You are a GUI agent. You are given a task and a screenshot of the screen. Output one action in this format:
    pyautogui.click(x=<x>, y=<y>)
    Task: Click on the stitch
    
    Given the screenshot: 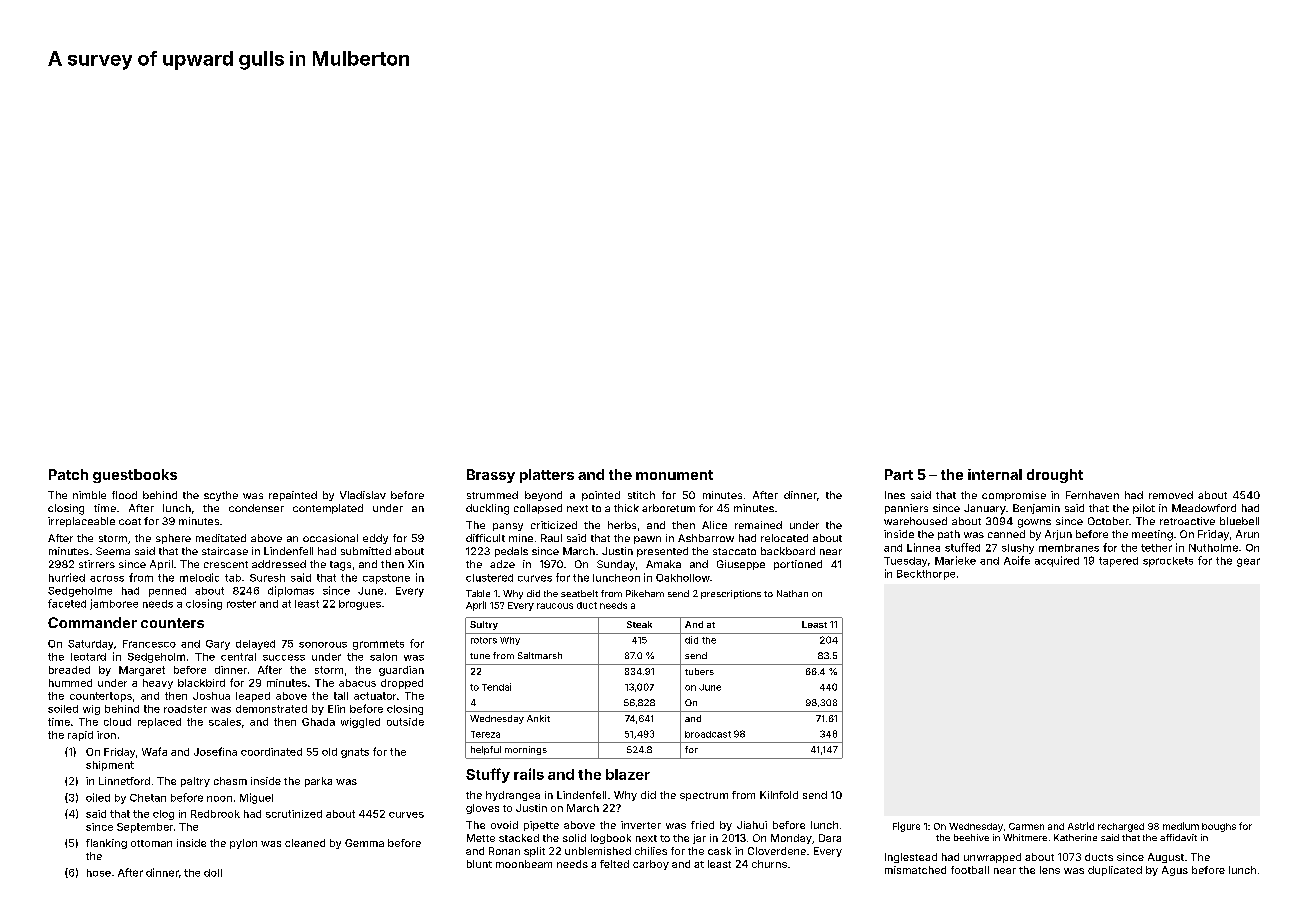 What is the action you would take?
    pyautogui.click(x=641, y=495)
